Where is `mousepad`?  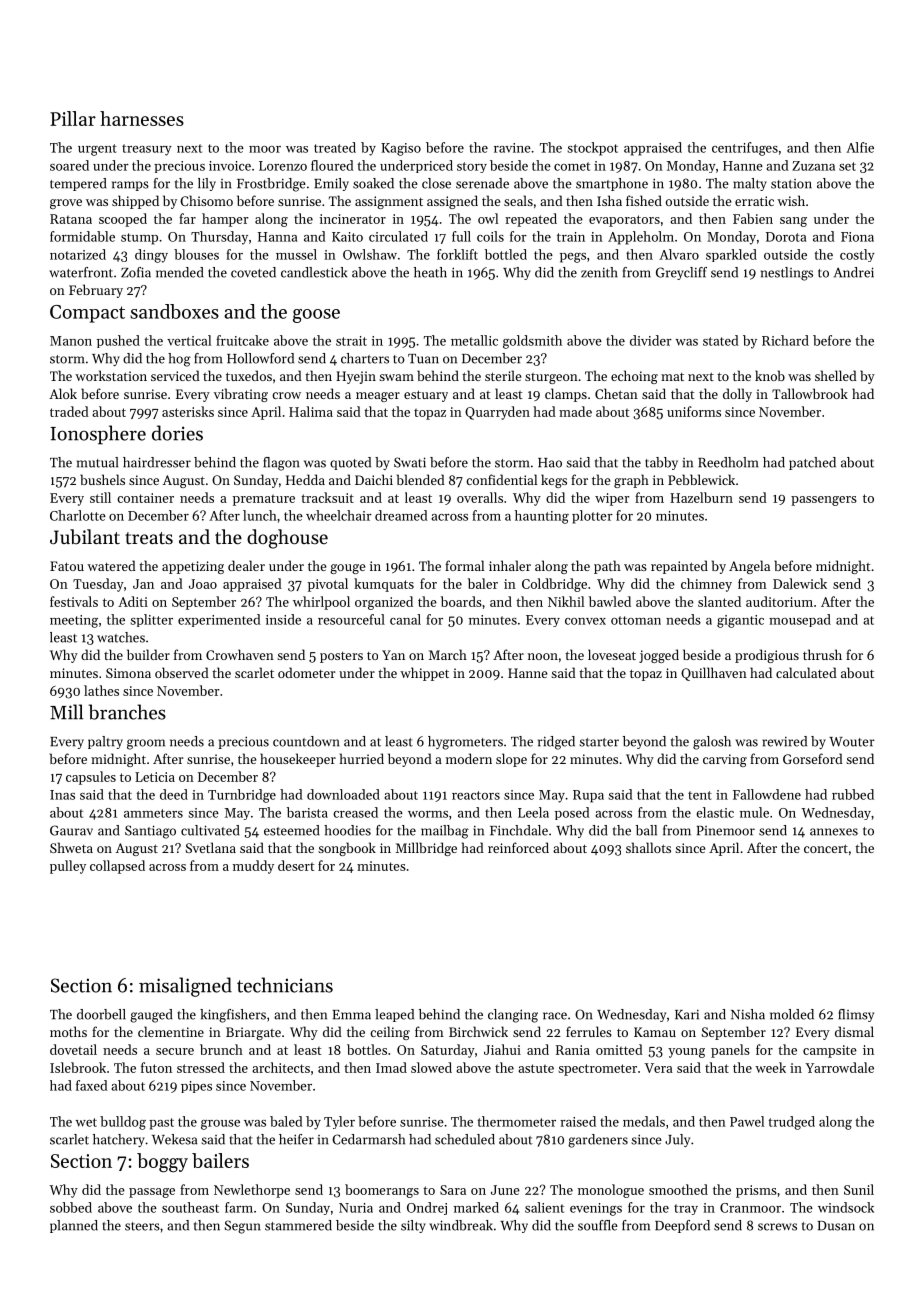 mousepad is located at coordinates (800, 620).
